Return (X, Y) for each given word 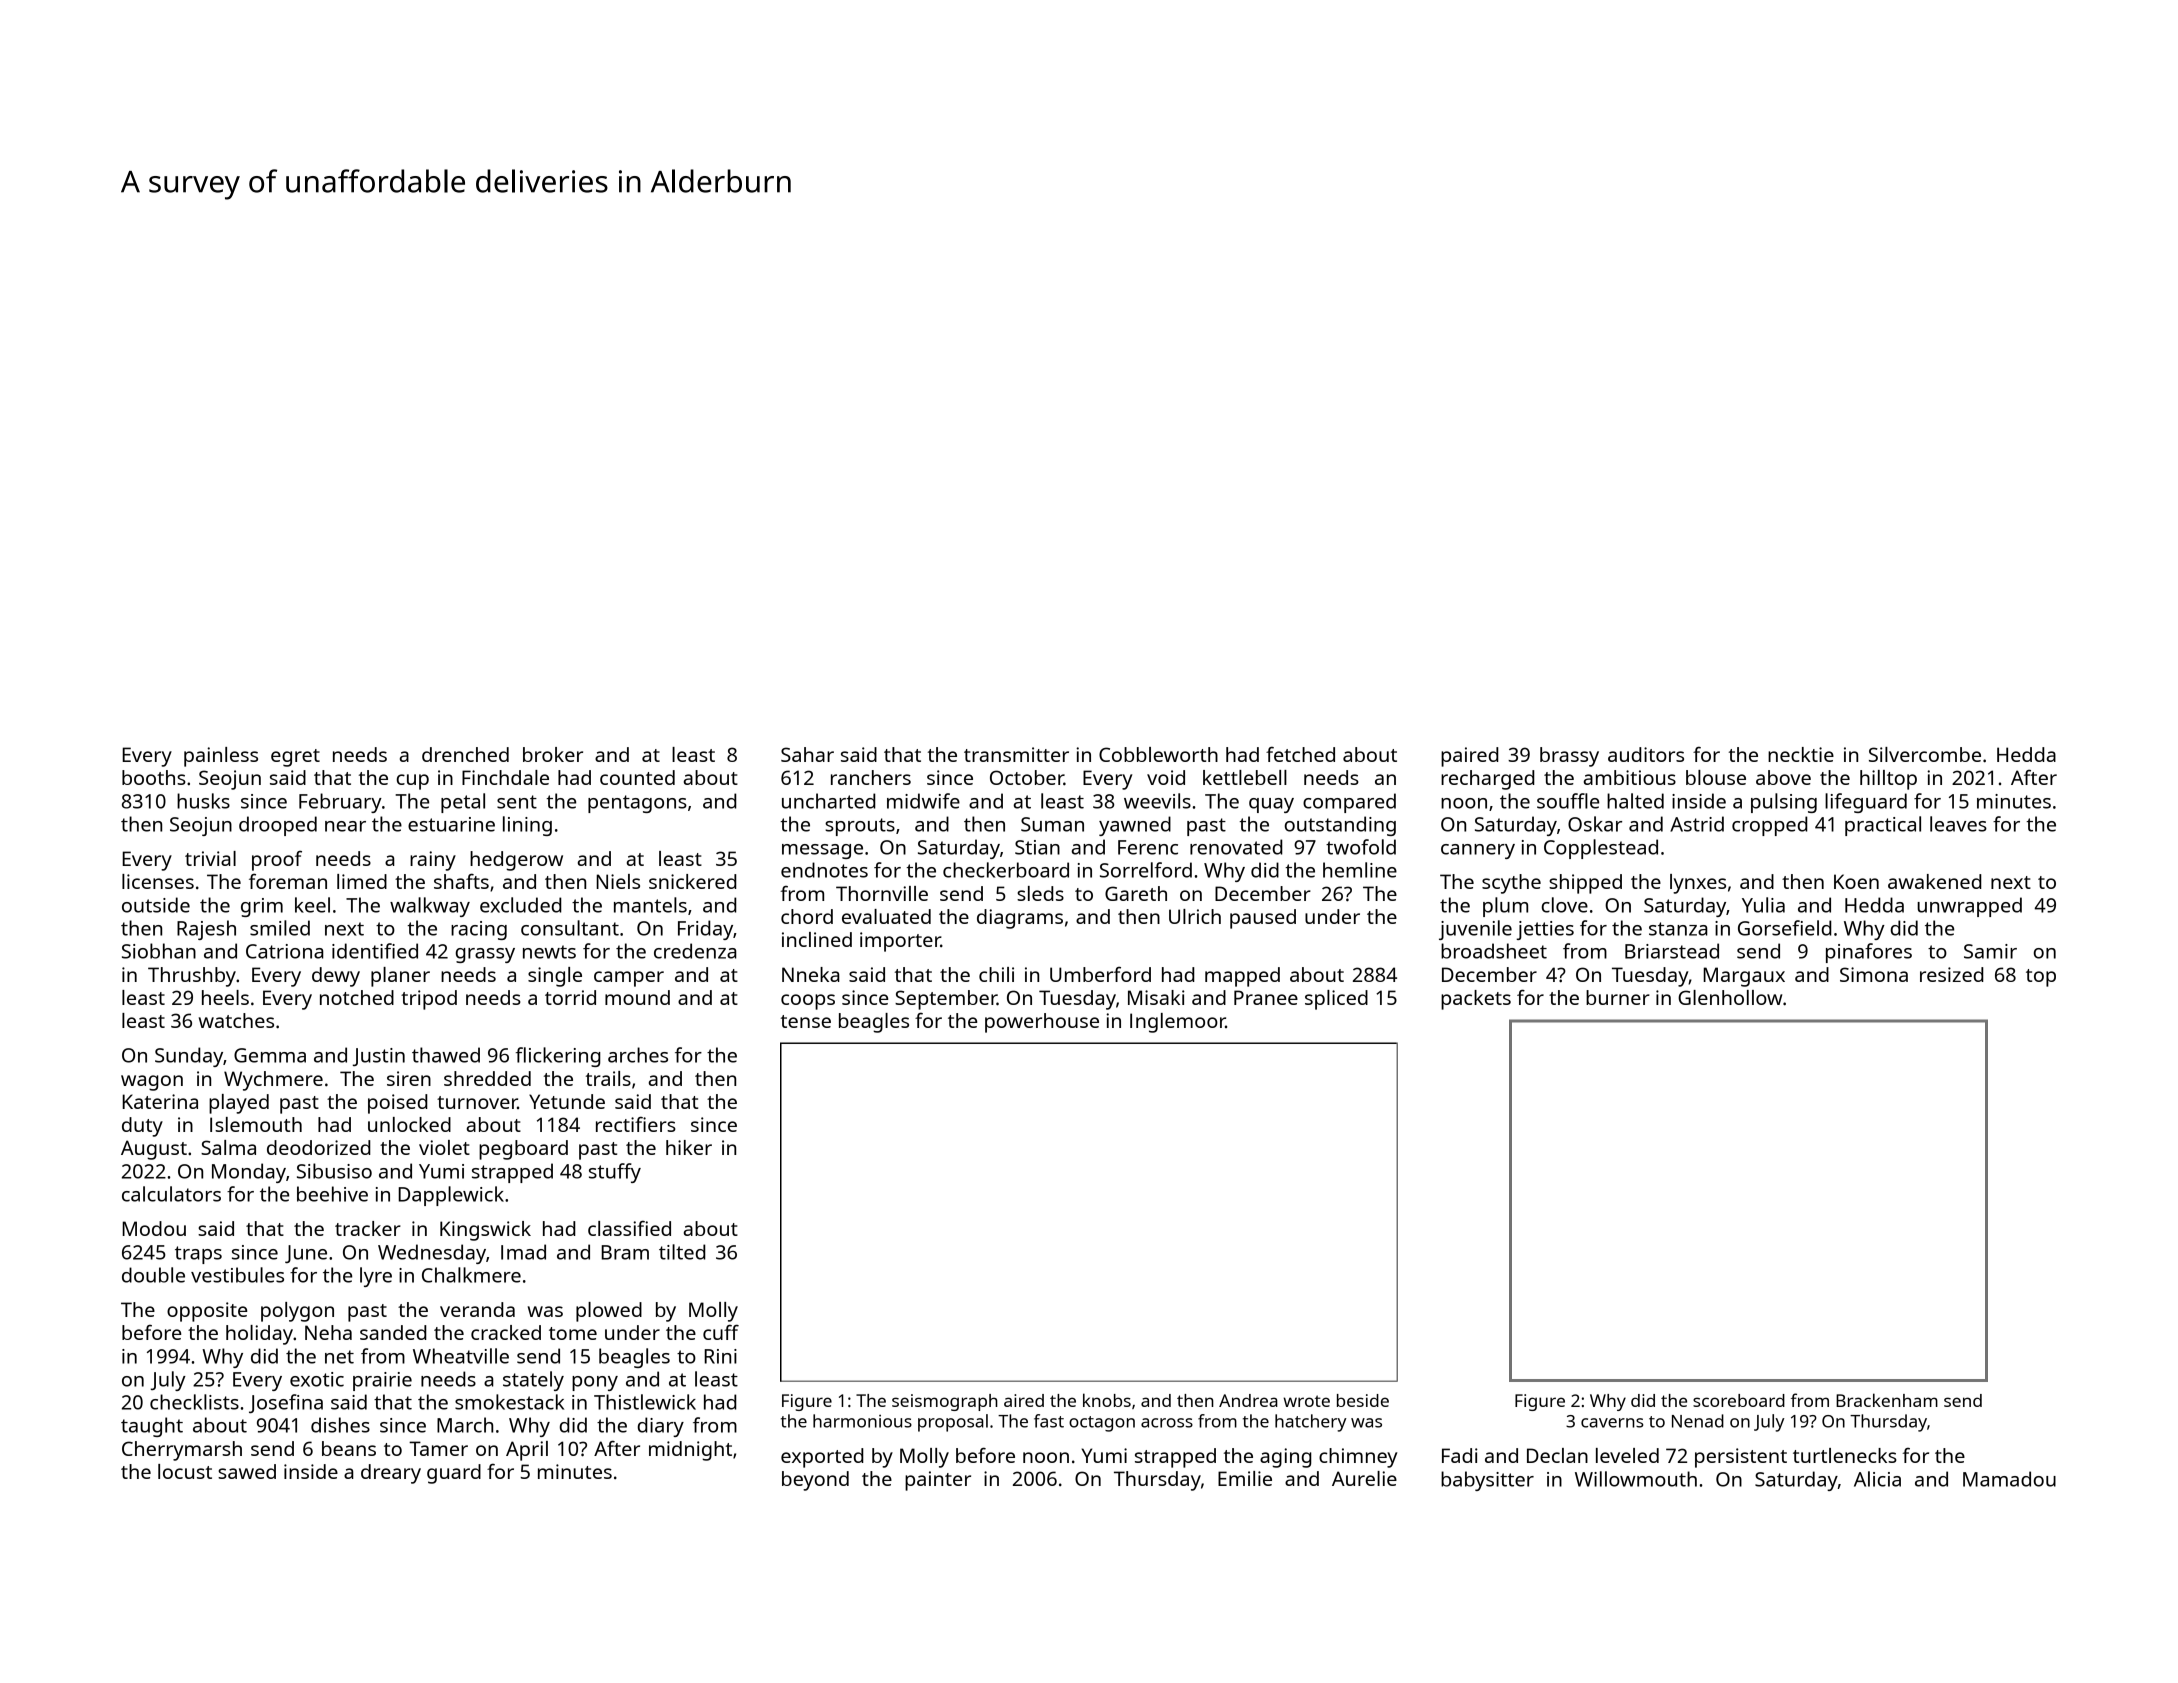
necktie (1801, 754)
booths (154, 777)
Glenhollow (1730, 997)
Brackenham (1887, 1400)
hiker (689, 1147)
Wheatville (461, 1356)
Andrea (1248, 1400)
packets (1476, 1000)
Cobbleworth (1158, 754)
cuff (721, 1332)
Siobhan (159, 951)
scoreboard (1739, 1400)
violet (444, 1147)
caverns (1612, 1423)
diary (661, 1427)
